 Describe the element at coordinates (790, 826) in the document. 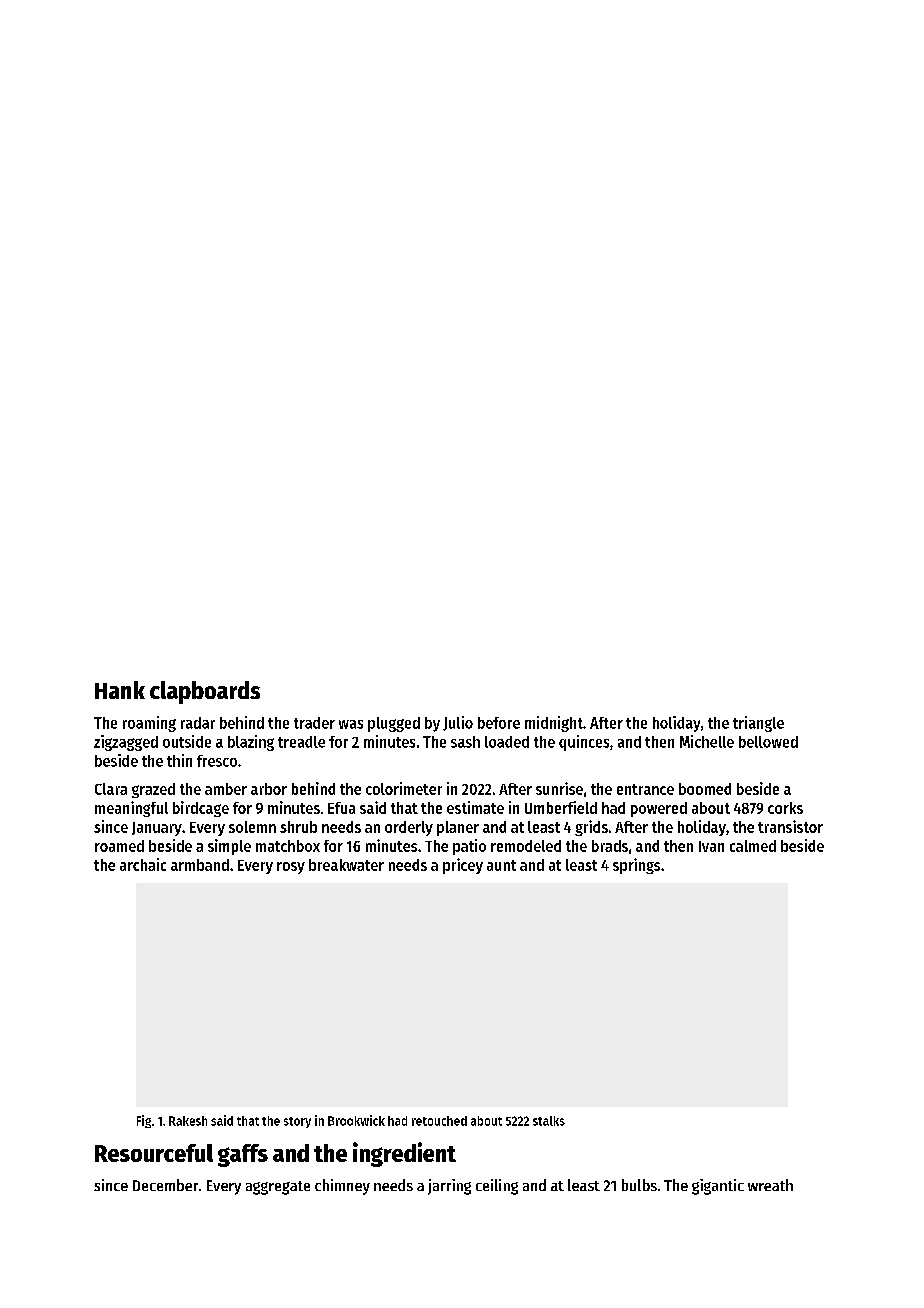

I see `transistor` at that location.
